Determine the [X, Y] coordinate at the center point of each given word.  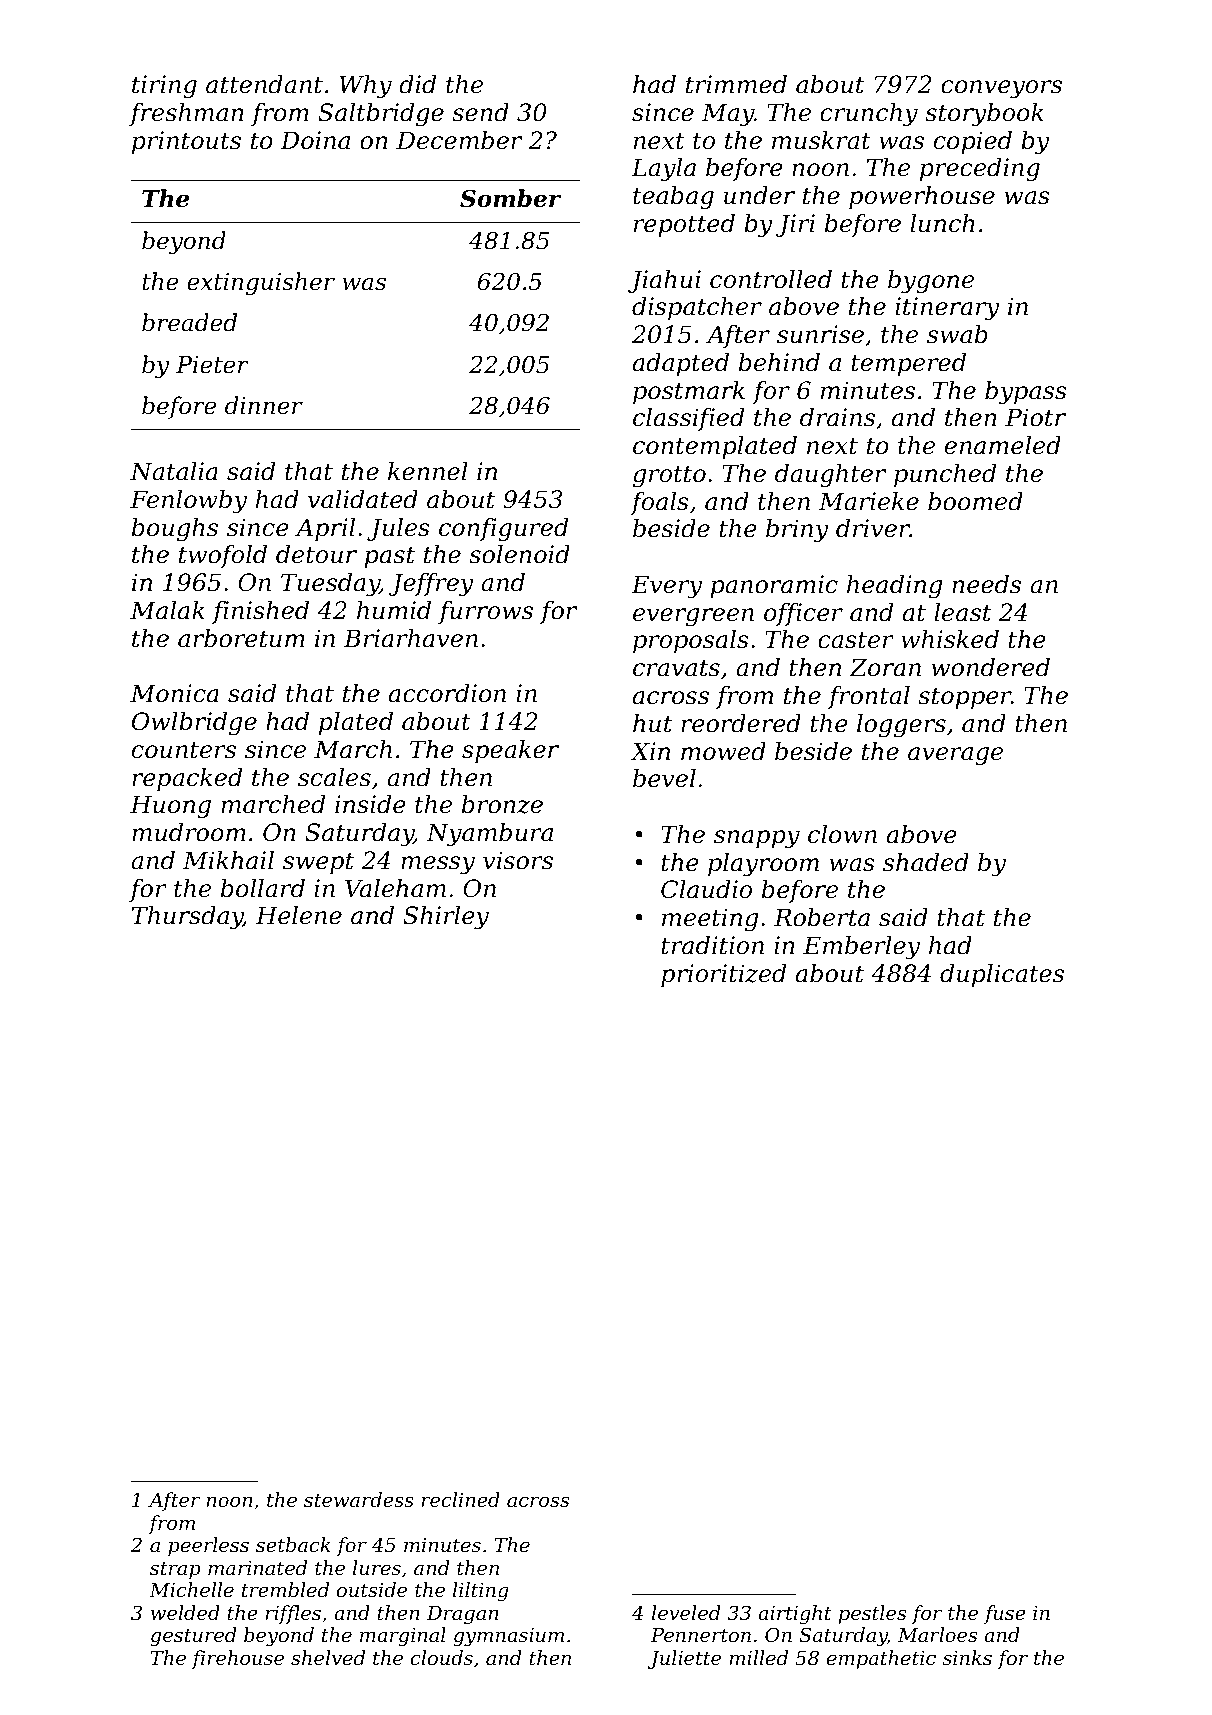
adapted [681, 364]
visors [518, 860]
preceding [980, 170]
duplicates [1002, 975]
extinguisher [261, 283]
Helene [299, 915]
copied [973, 142]
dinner [264, 405]
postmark [689, 392]
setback [293, 1544]
